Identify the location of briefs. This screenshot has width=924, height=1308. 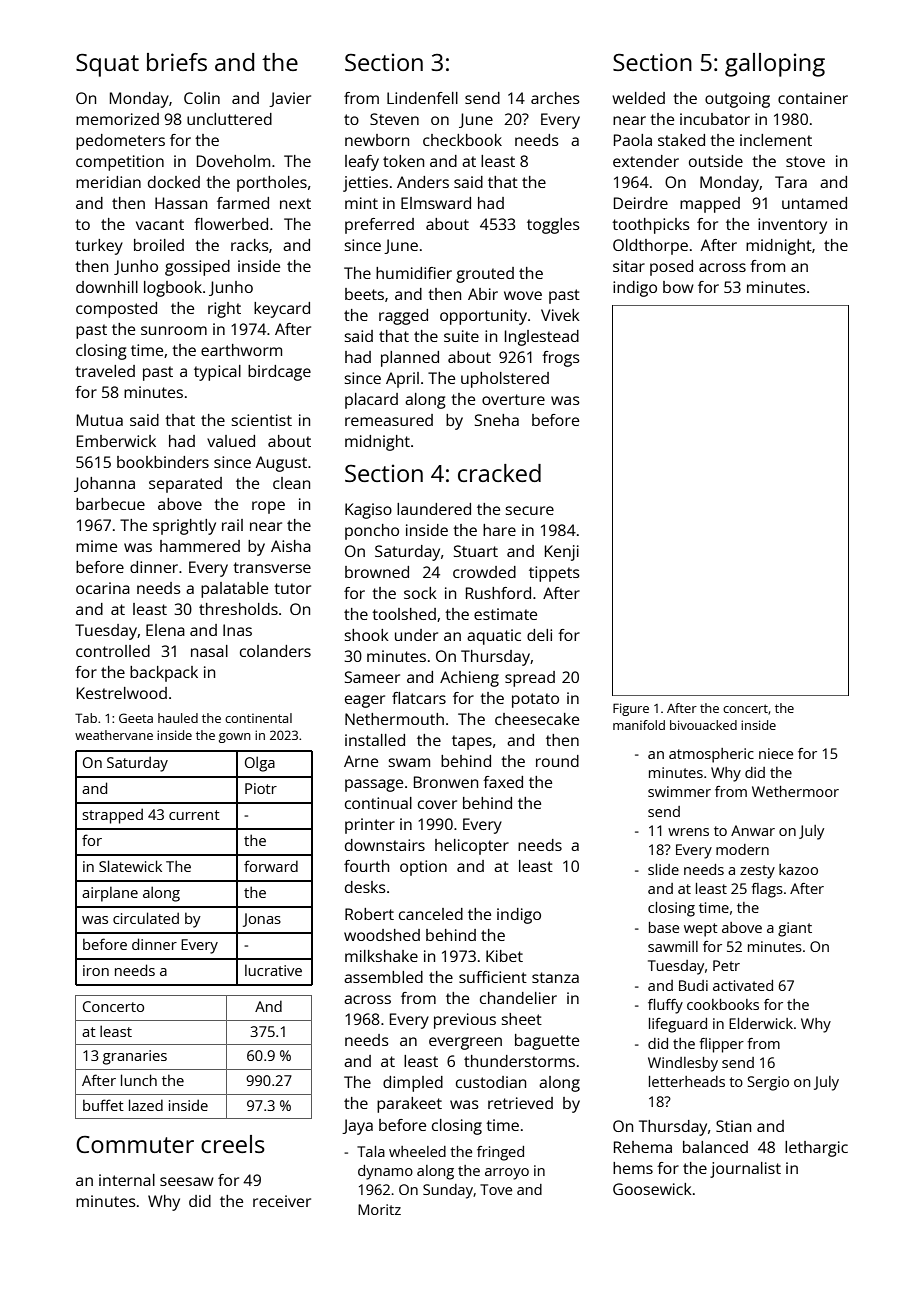
(177, 62).
